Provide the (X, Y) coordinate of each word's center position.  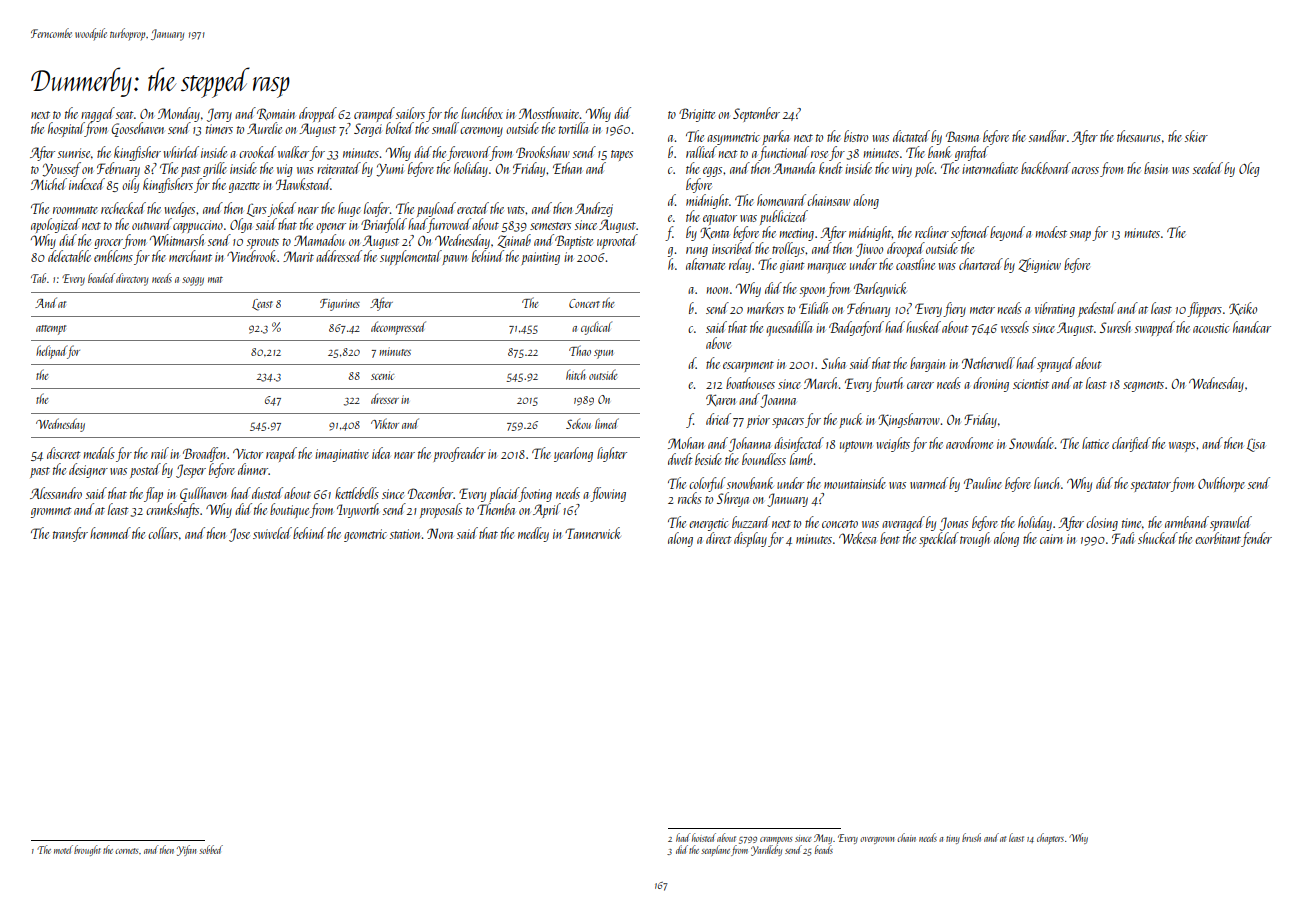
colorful (707, 484)
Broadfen (204, 454)
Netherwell (988, 363)
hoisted (704, 837)
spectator (1151, 486)
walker (294, 153)
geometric (365, 535)
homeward (781, 200)
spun (603, 354)
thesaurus (1139, 136)
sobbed (211, 849)
